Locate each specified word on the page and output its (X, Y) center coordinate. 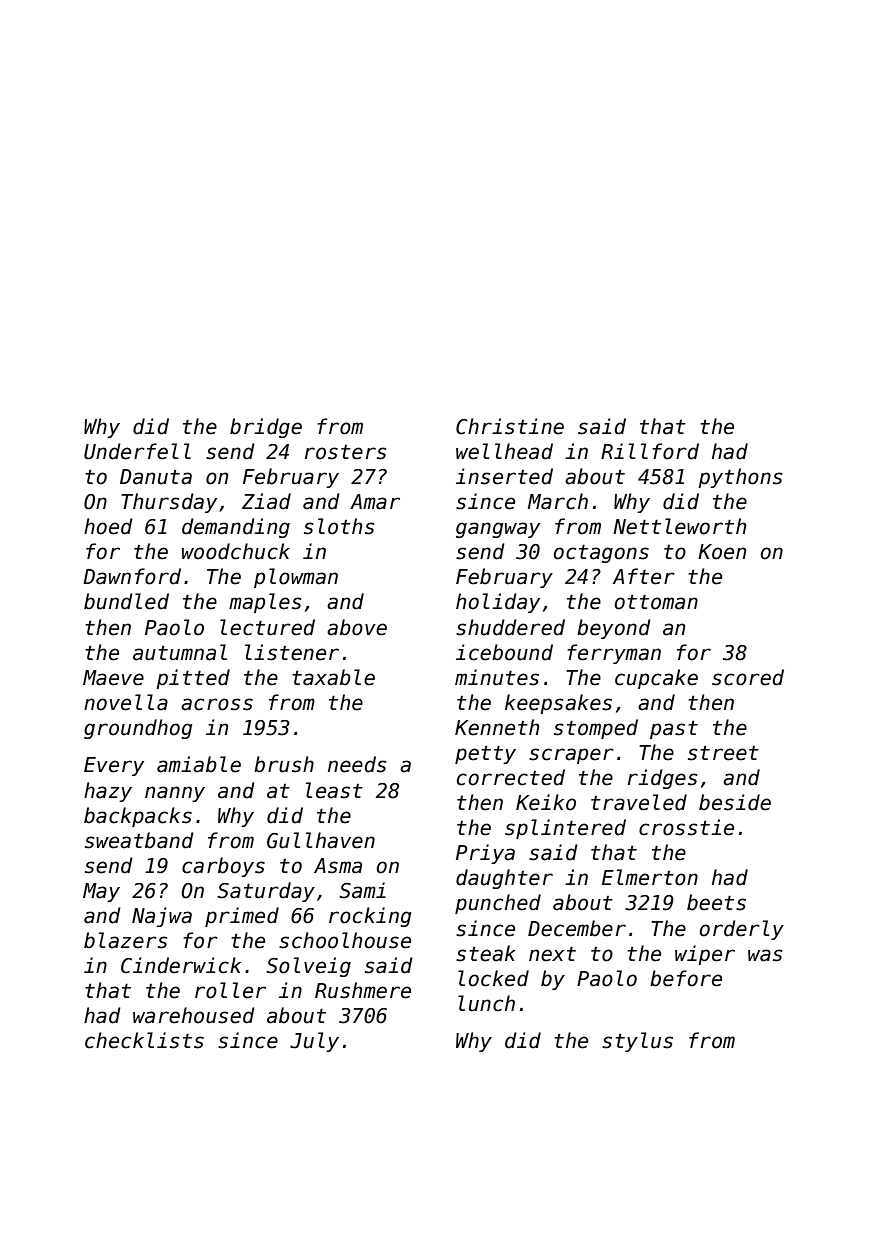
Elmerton (650, 877)
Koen (722, 552)
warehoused (194, 1015)
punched (498, 904)
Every (114, 766)
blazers (126, 940)
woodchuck (236, 551)
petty (485, 755)
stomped (596, 729)
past (674, 730)
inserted (504, 476)
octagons (601, 554)
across (217, 704)
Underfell (137, 451)
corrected (511, 777)
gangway (498, 530)
